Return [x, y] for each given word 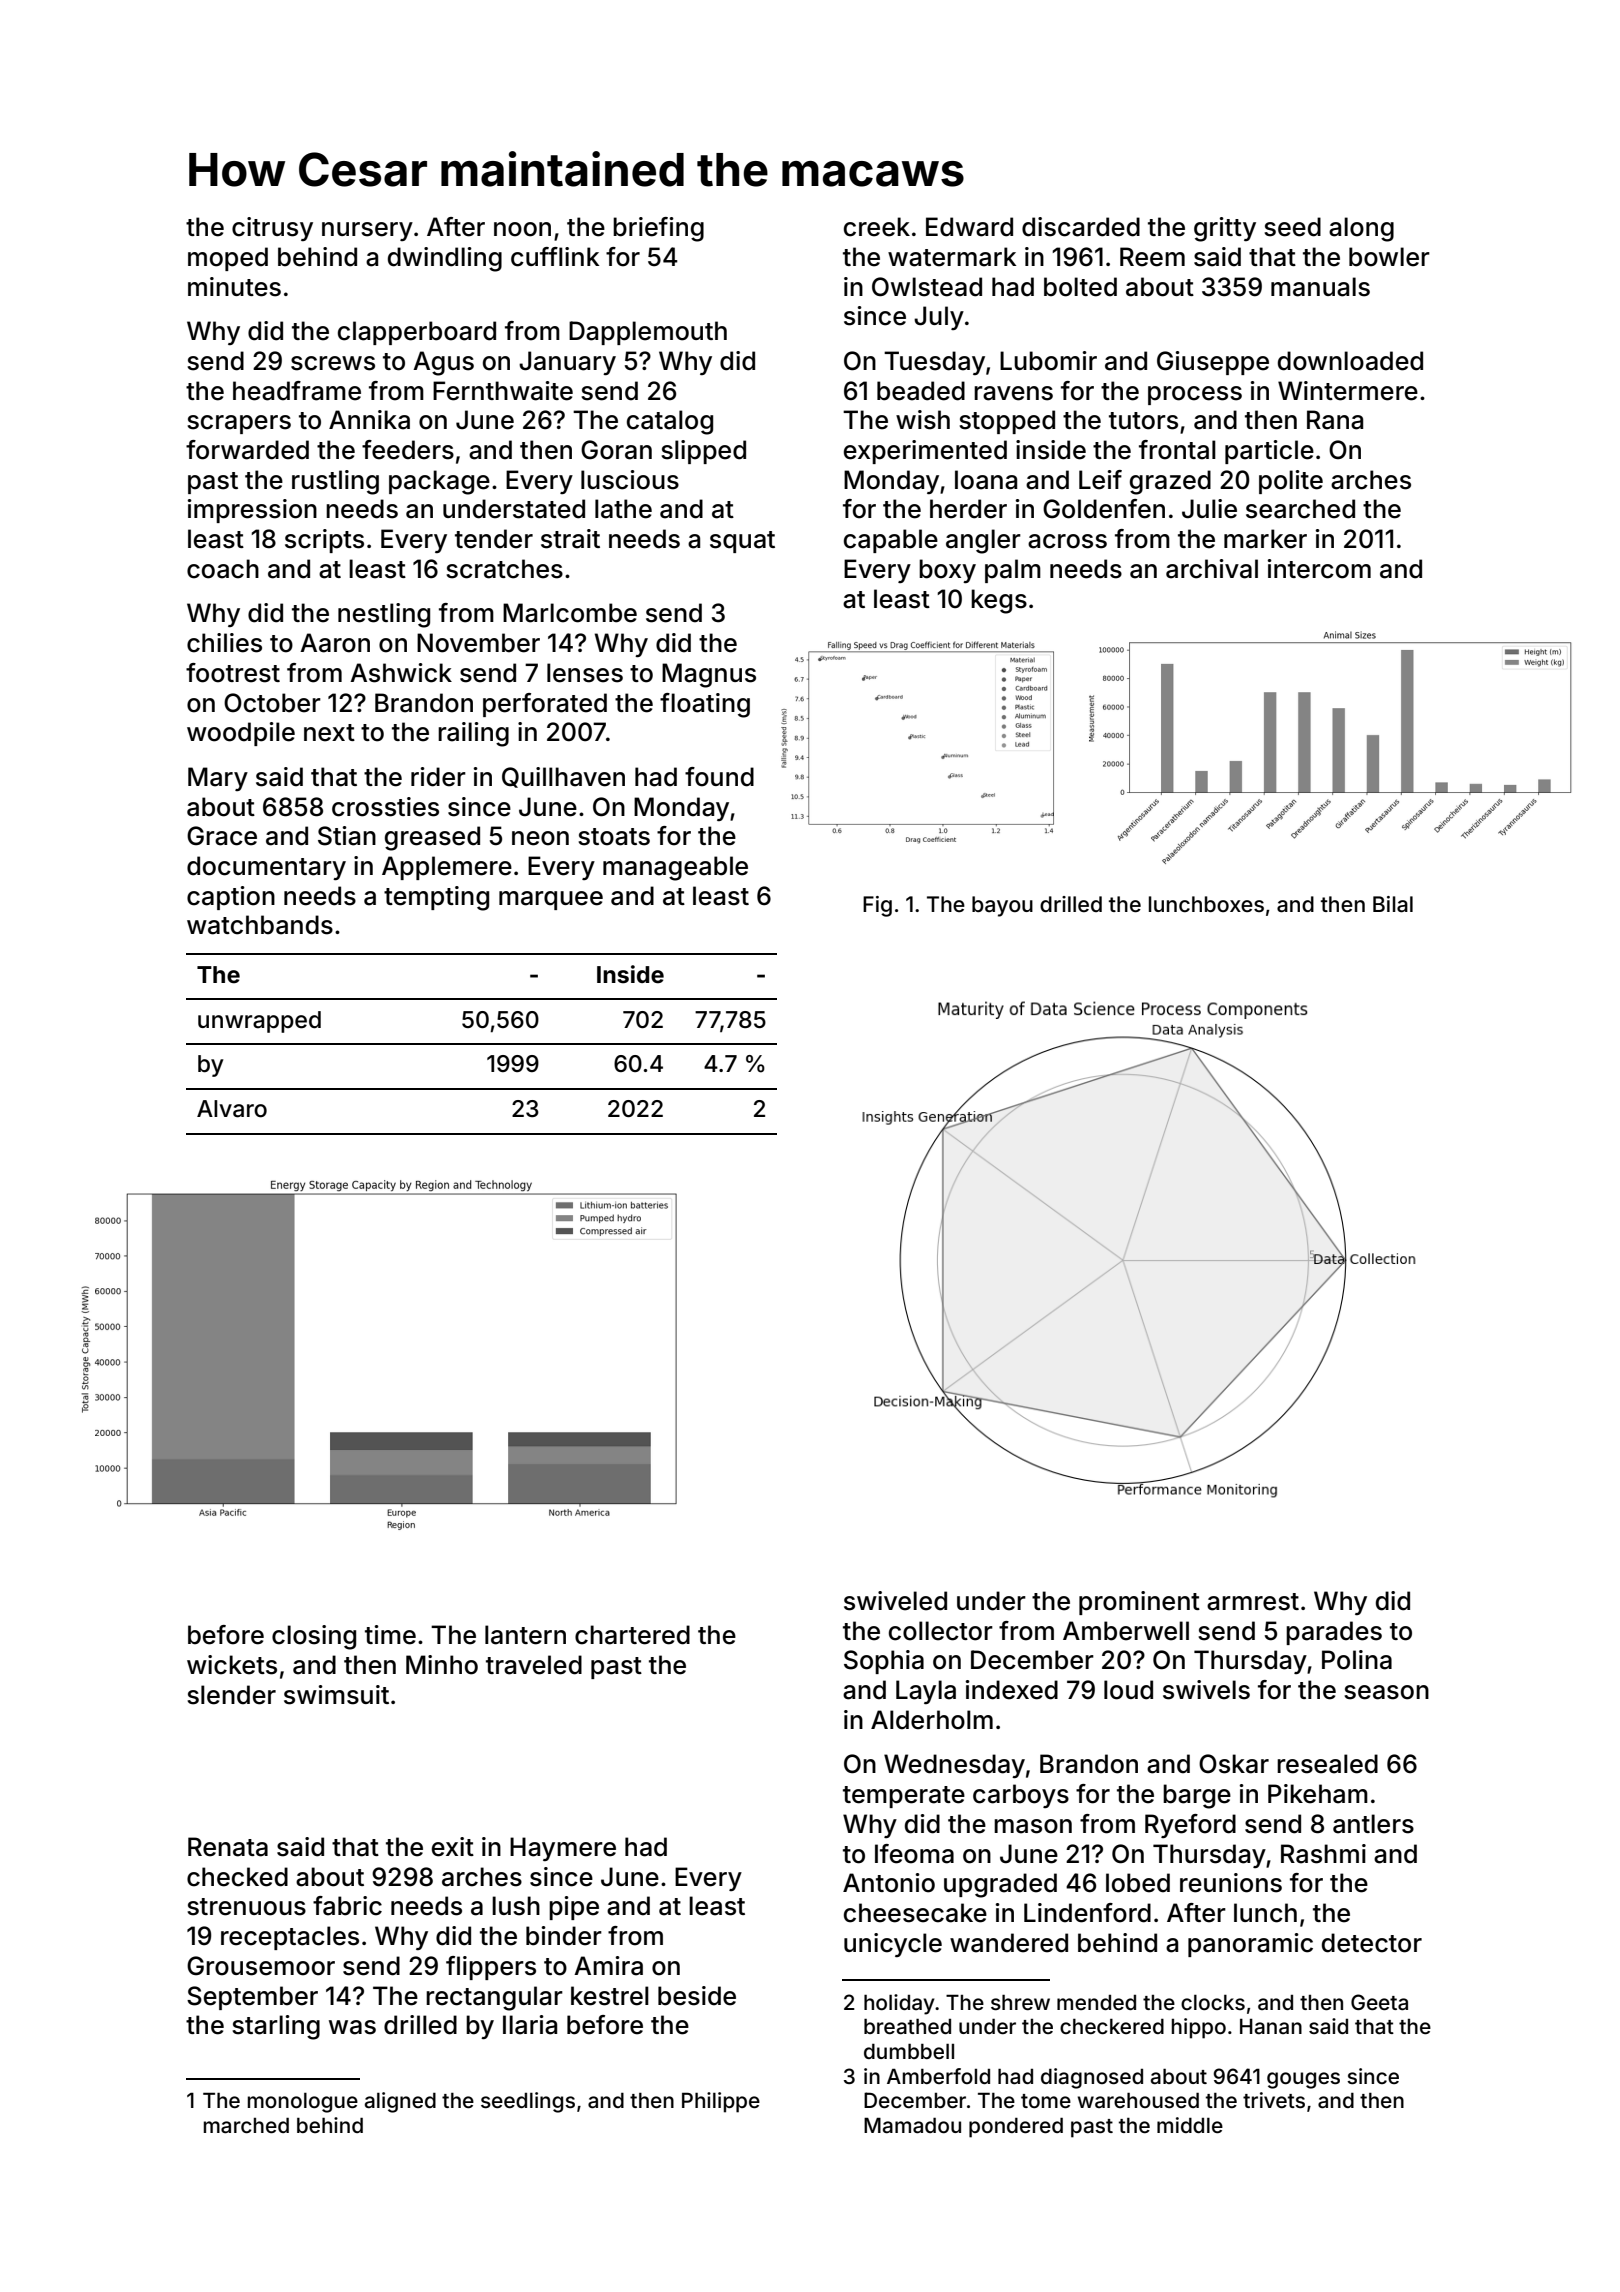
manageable [675, 868]
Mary [218, 779]
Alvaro [232, 1109]
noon [522, 229]
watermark [952, 257]
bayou [1002, 906]
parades [1334, 1633]
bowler [1389, 257]
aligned [400, 2102]
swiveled [895, 1601]
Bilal [1393, 904]
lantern [525, 1635]
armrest [1253, 1602]
